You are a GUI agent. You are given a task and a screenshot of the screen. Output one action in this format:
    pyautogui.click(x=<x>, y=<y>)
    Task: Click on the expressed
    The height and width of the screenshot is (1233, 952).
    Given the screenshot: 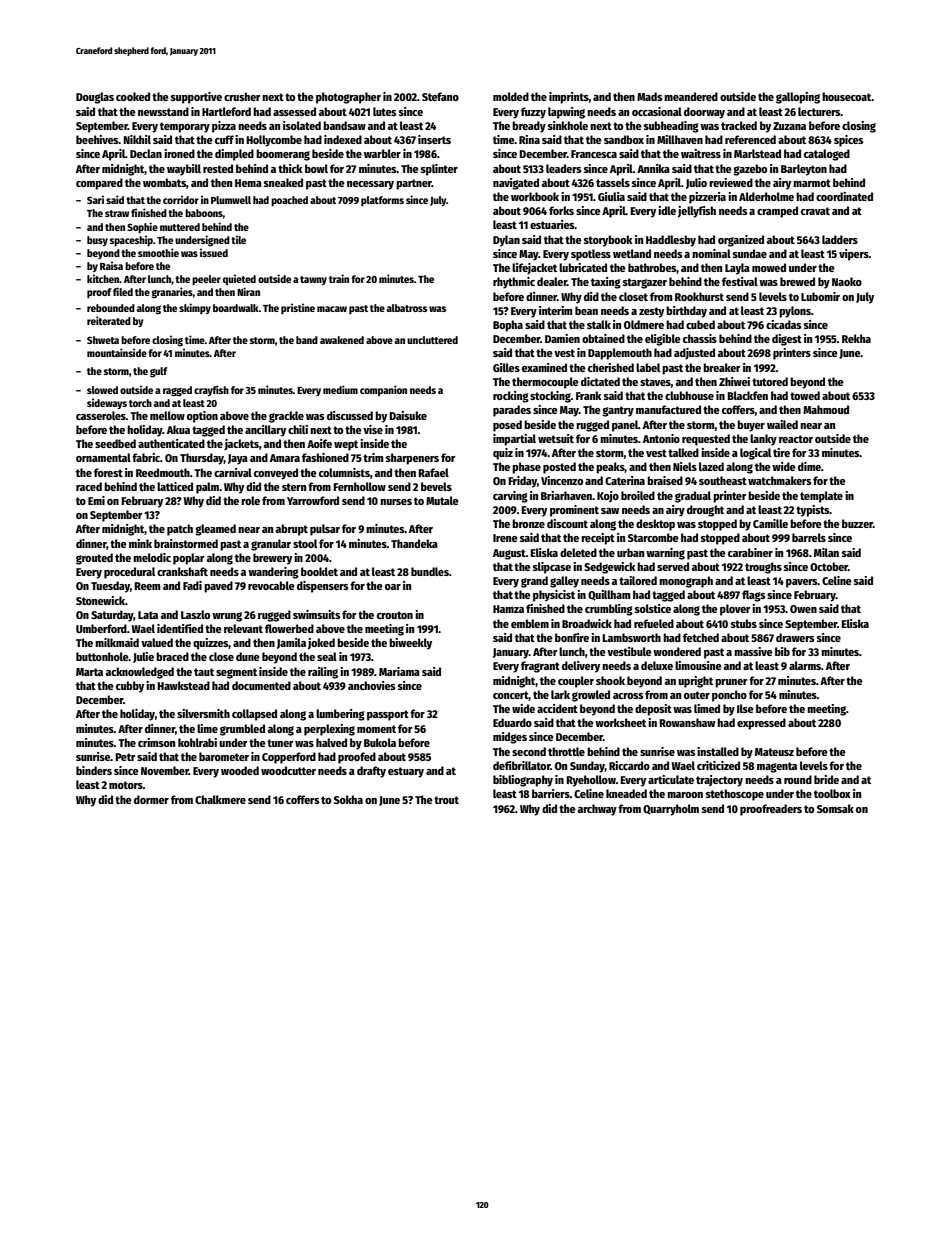 What is the action you would take?
    pyautogui.click(x=761, y=724)
